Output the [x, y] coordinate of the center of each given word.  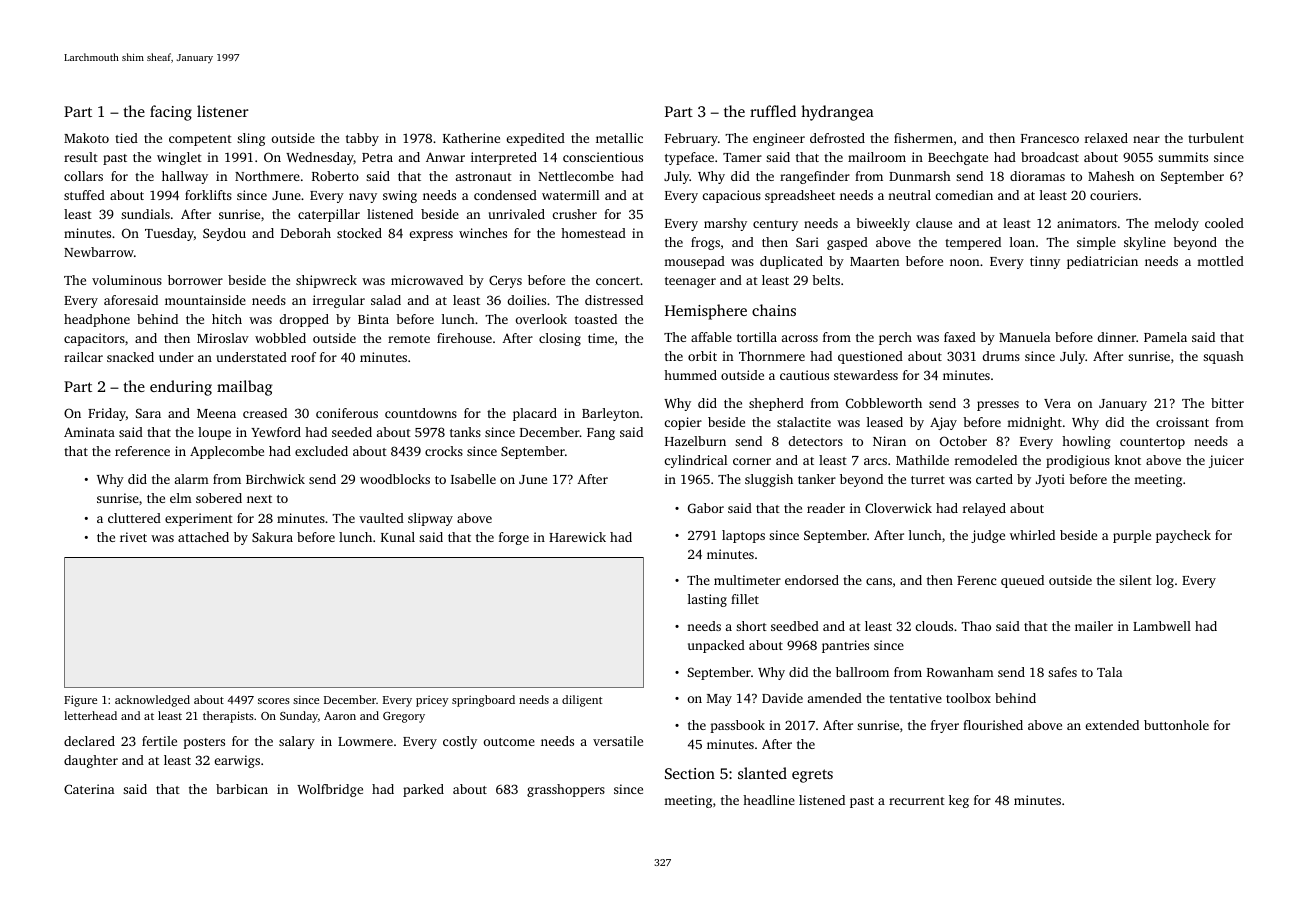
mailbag [244, 388]
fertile [159, 741]
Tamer [742, 157]
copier [683, 423]
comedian [964, 195]
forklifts [208, 195]
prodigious [1078, 461]
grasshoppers [566, 790]
